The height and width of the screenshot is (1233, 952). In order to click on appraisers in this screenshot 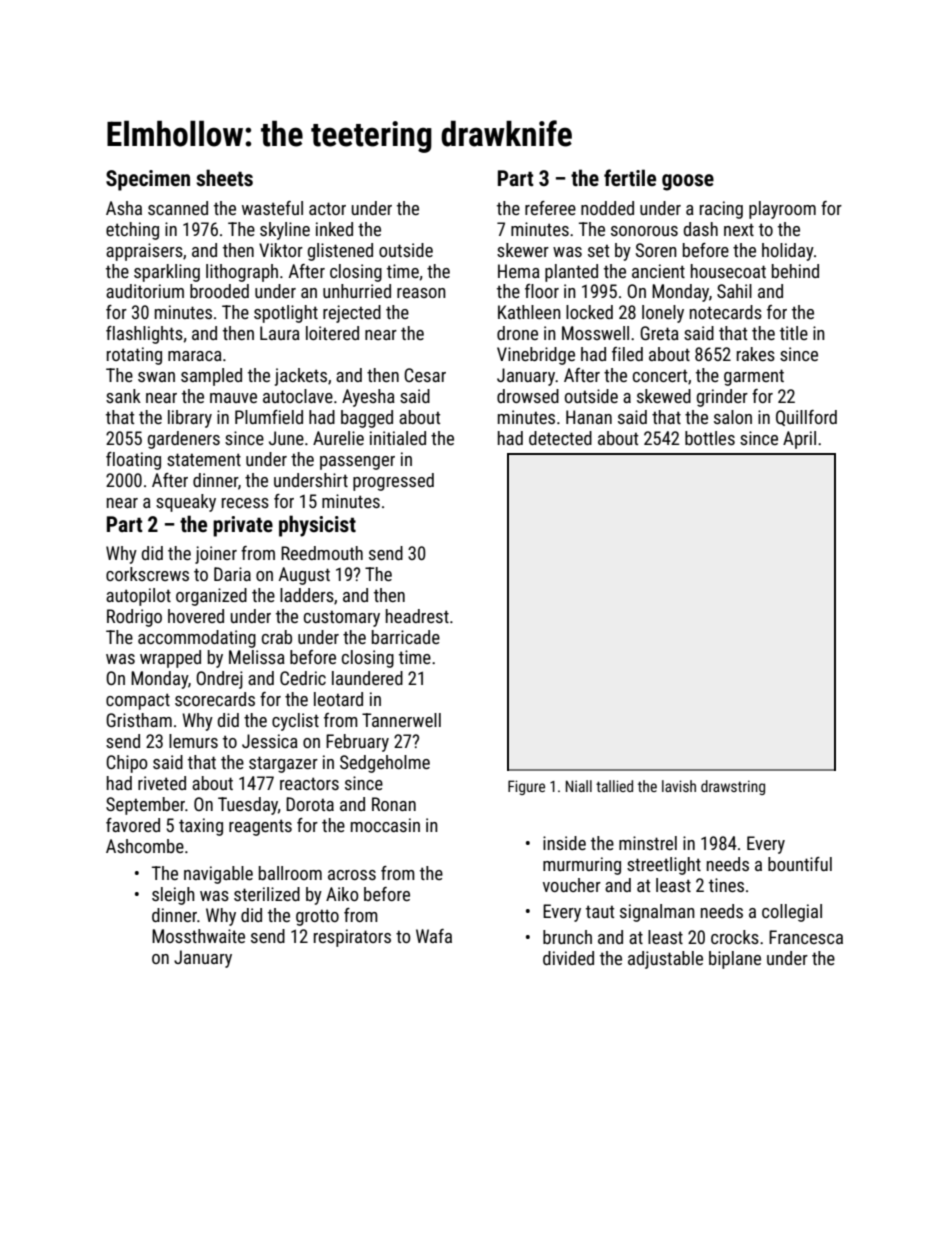, I will do `click(144, 252)`.
